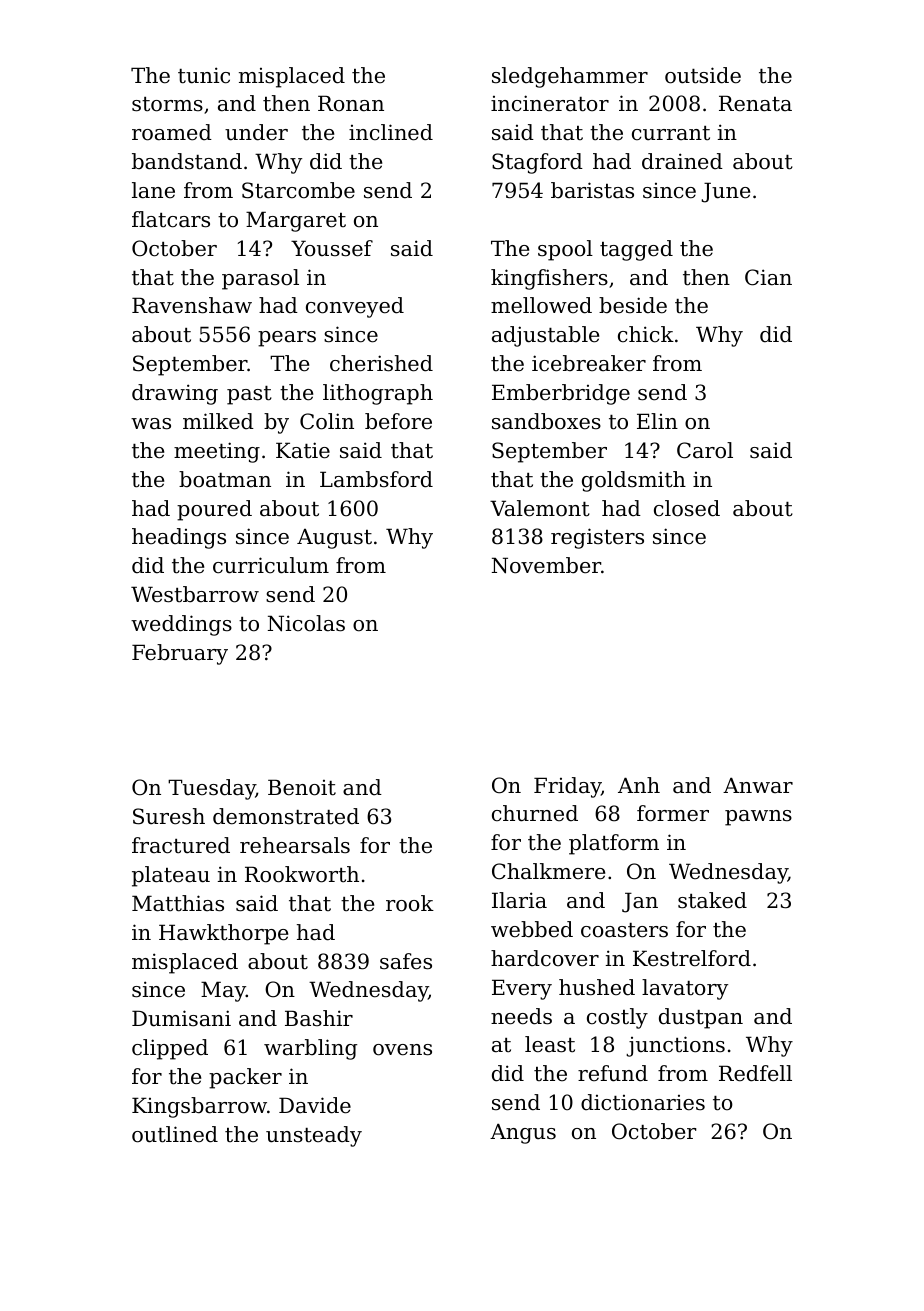 This screenshot has width=924, height=1311. Describe the element at coordinates (705, 450) in the screenshot. I see `Carol` at that location.
